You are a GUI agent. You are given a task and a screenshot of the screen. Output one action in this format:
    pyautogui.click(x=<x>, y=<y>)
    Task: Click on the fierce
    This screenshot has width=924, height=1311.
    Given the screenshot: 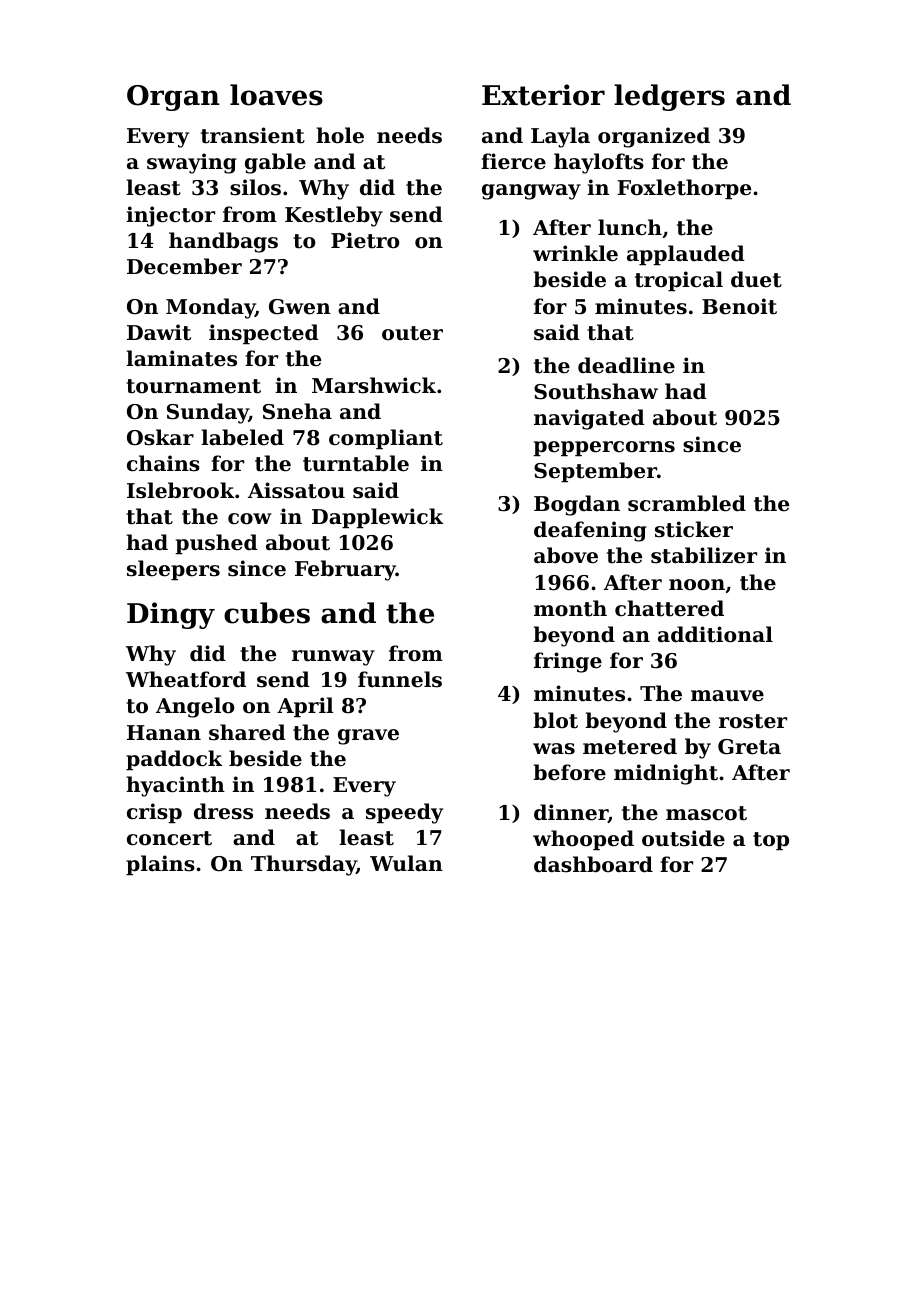 What is the action you would take?
    pyautogui.click(x=513, y=161)
